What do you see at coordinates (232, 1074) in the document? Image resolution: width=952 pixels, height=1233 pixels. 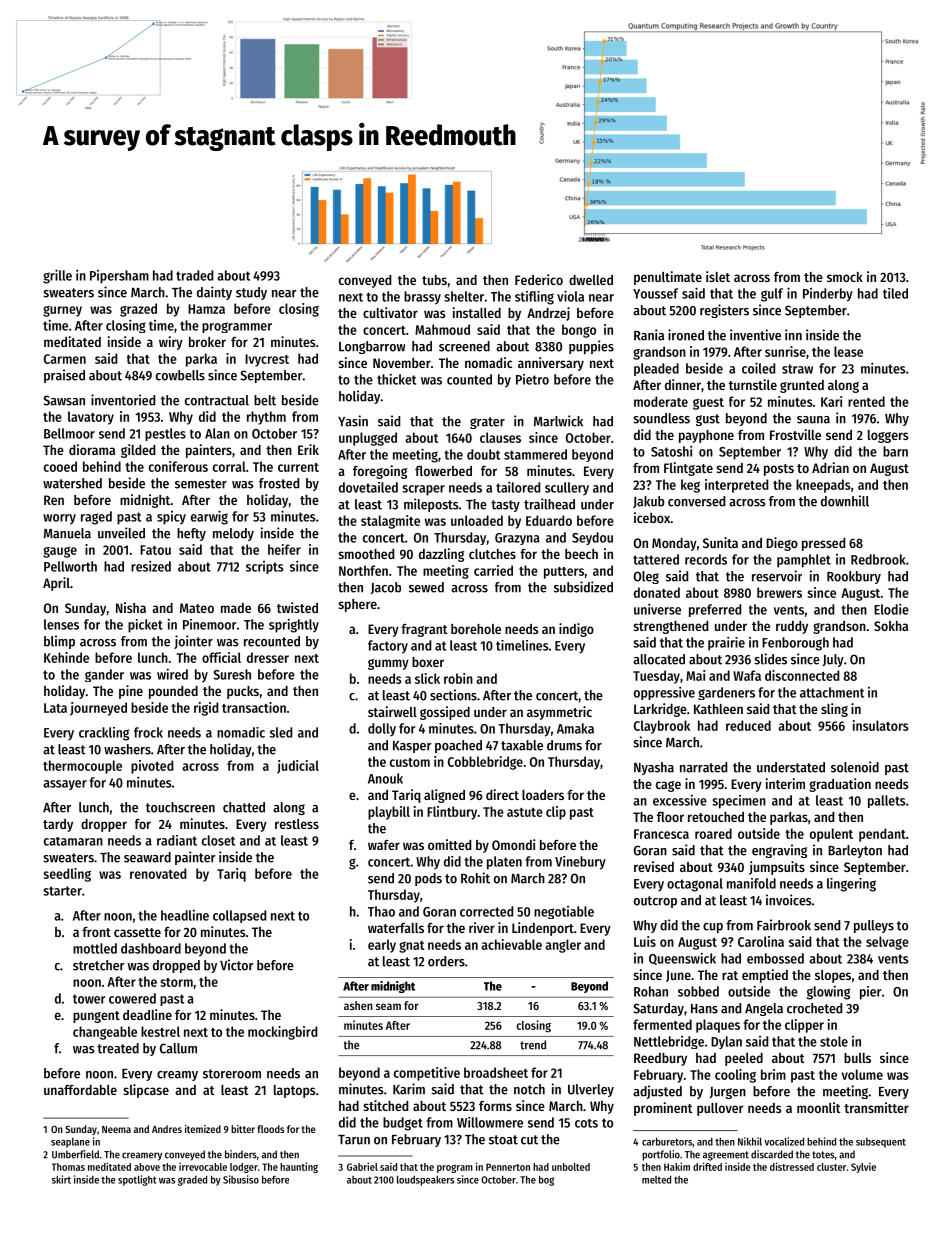 I see `storeroom` at bounding box center [232, 1074].
